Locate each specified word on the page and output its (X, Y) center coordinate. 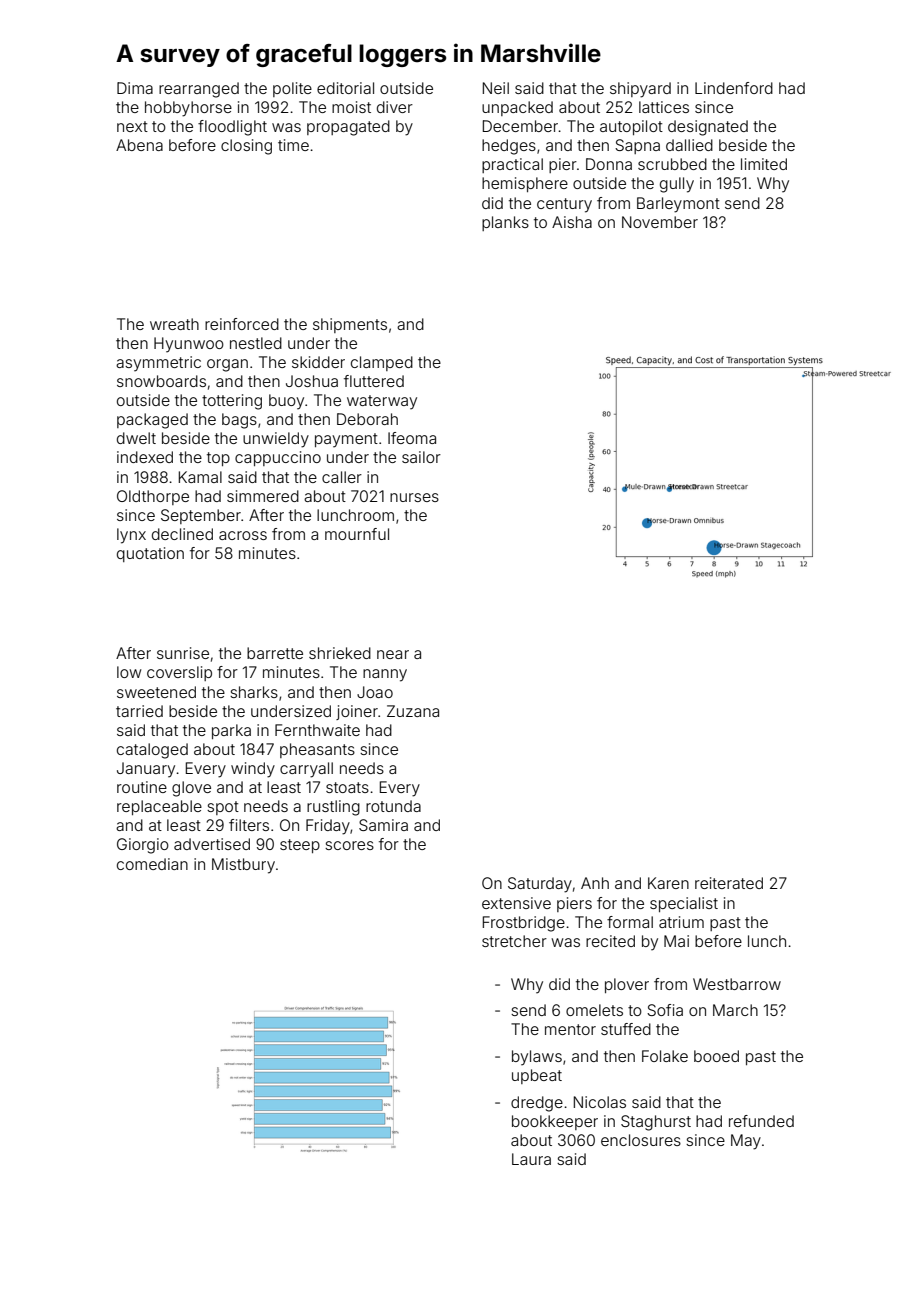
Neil (496, 88)
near (393, 654)
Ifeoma (412, 438)
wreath (174, 324)
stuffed (626, 1029)
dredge (537, 1104)
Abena (139, 145)
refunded (761, 1121)
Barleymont (678, 205)
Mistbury (243, 866)
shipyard (640, 90)
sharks (254, 692)
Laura (531, 1159)
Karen (668, 883)
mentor (570, 1029)
